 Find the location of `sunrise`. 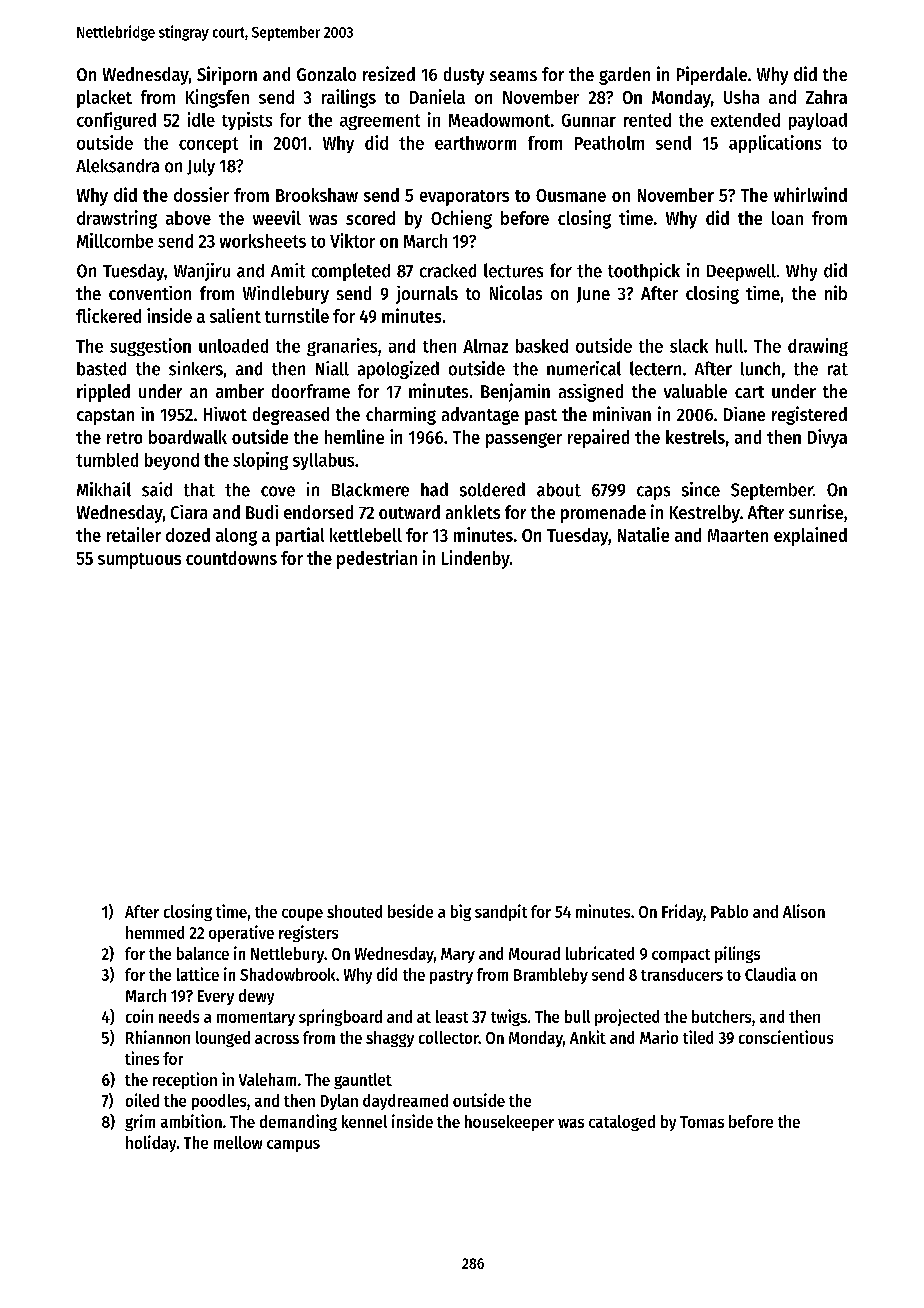

sunrise is located at coordinates (816, 511).
